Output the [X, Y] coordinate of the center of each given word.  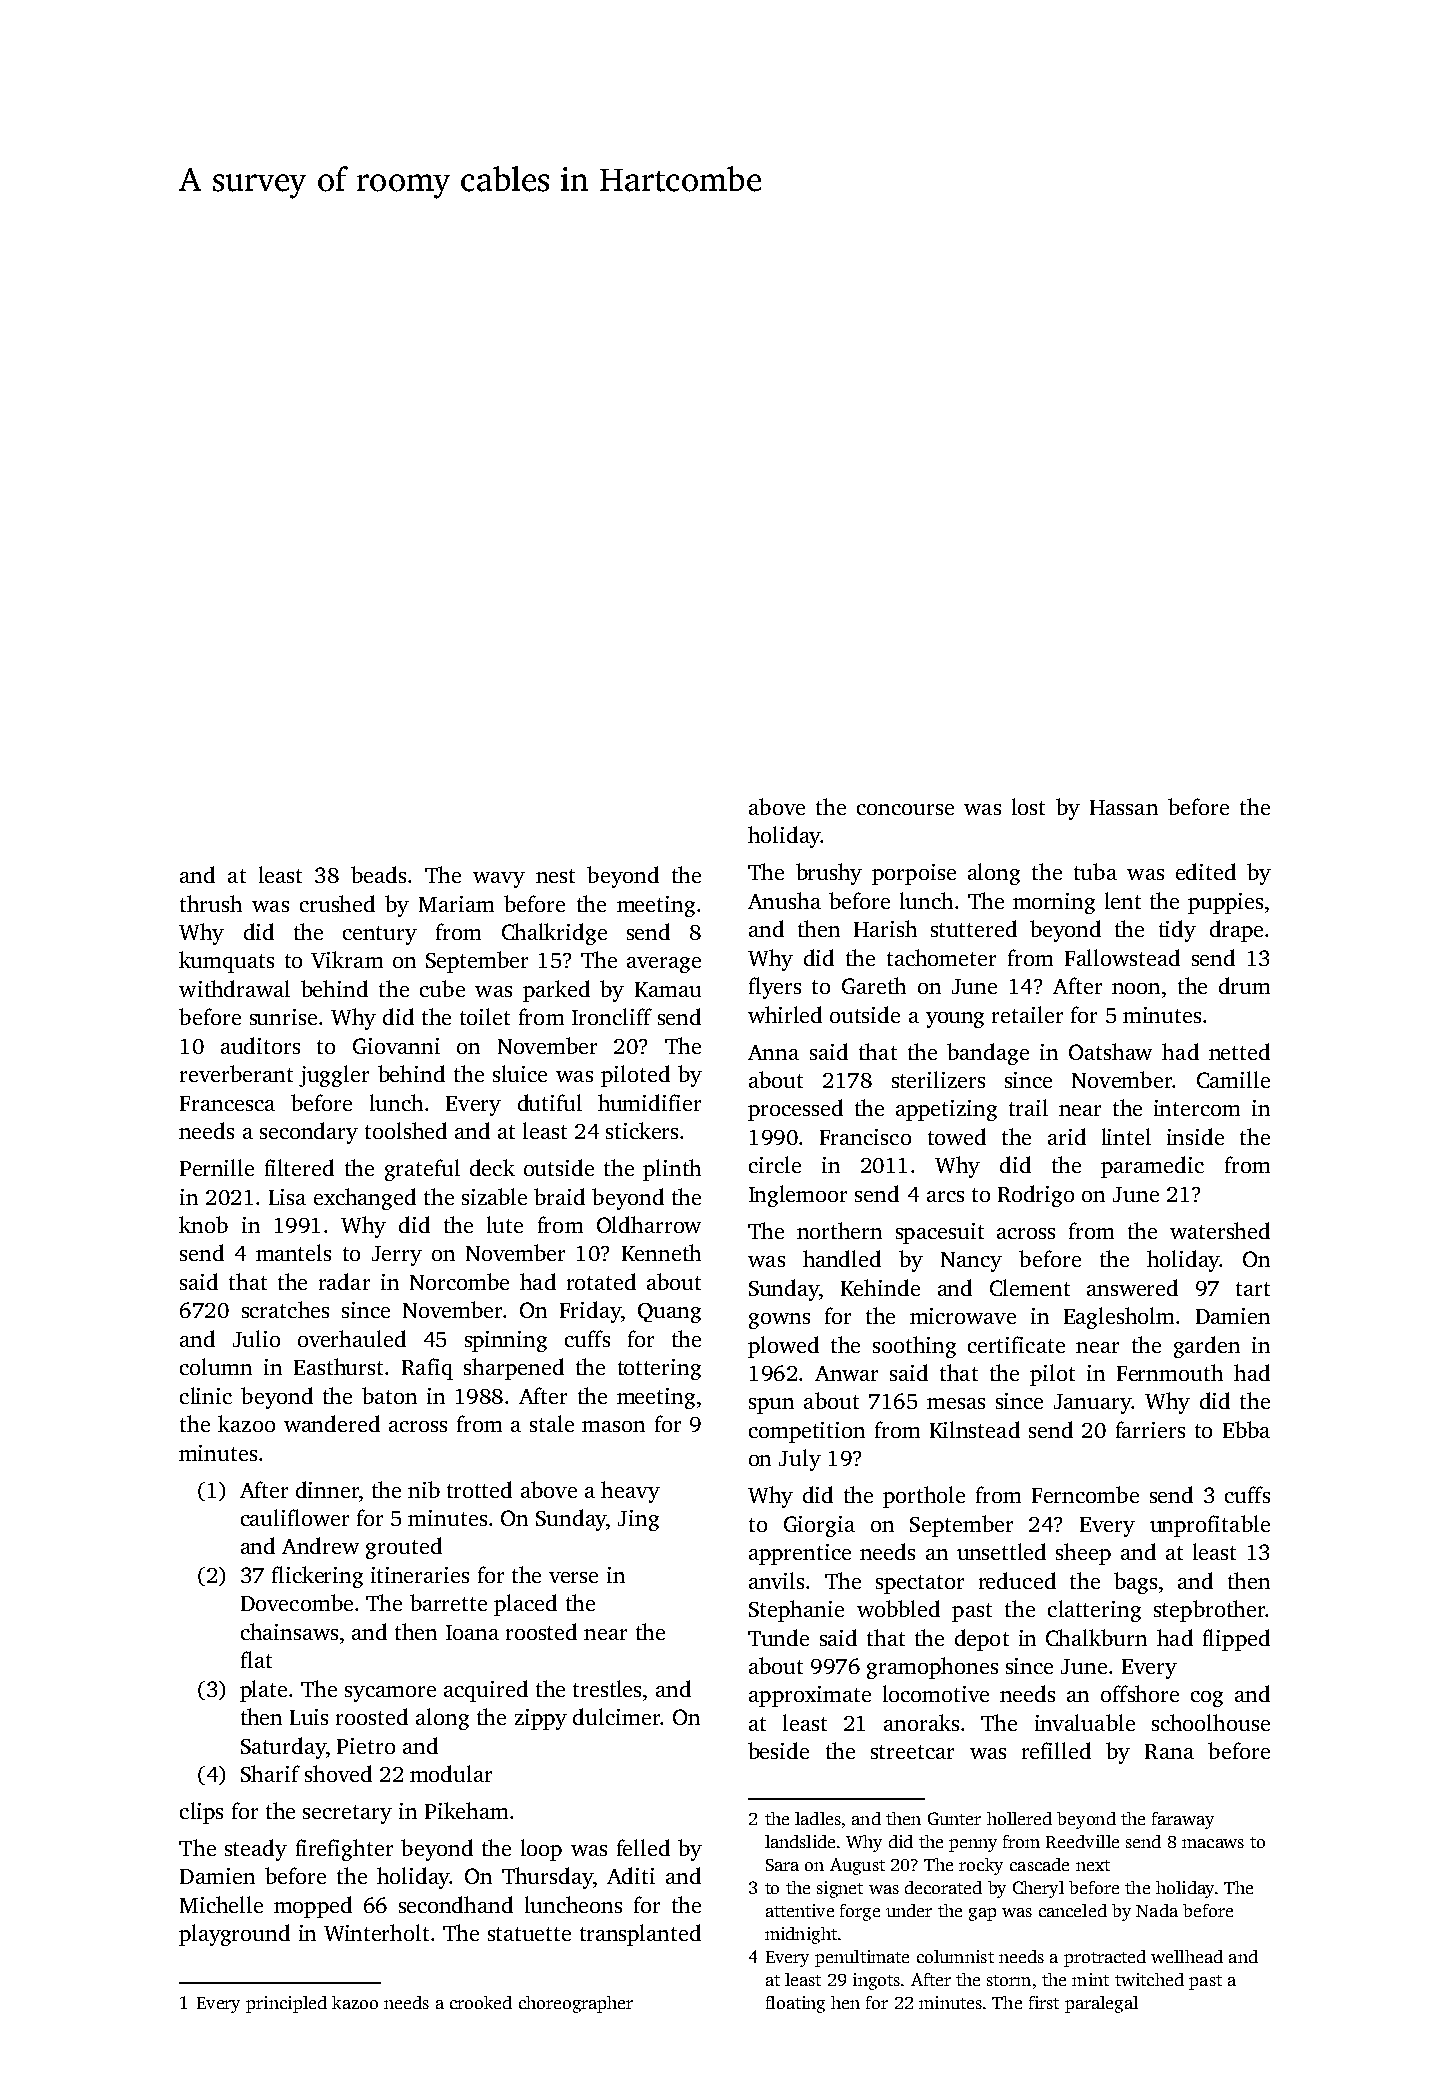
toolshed [406, 1130]
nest [555, 876]
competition [807, 1432]
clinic [206, 1395]
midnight [801, 1935]
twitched [1149, 1979]
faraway [1183, 1820]
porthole [924, 1497]
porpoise [914, 874]
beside [778, 1750]
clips [201, 1813]
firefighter [344, 1850]
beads [378, 874]
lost [1028, 806]
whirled [785, 1014]
